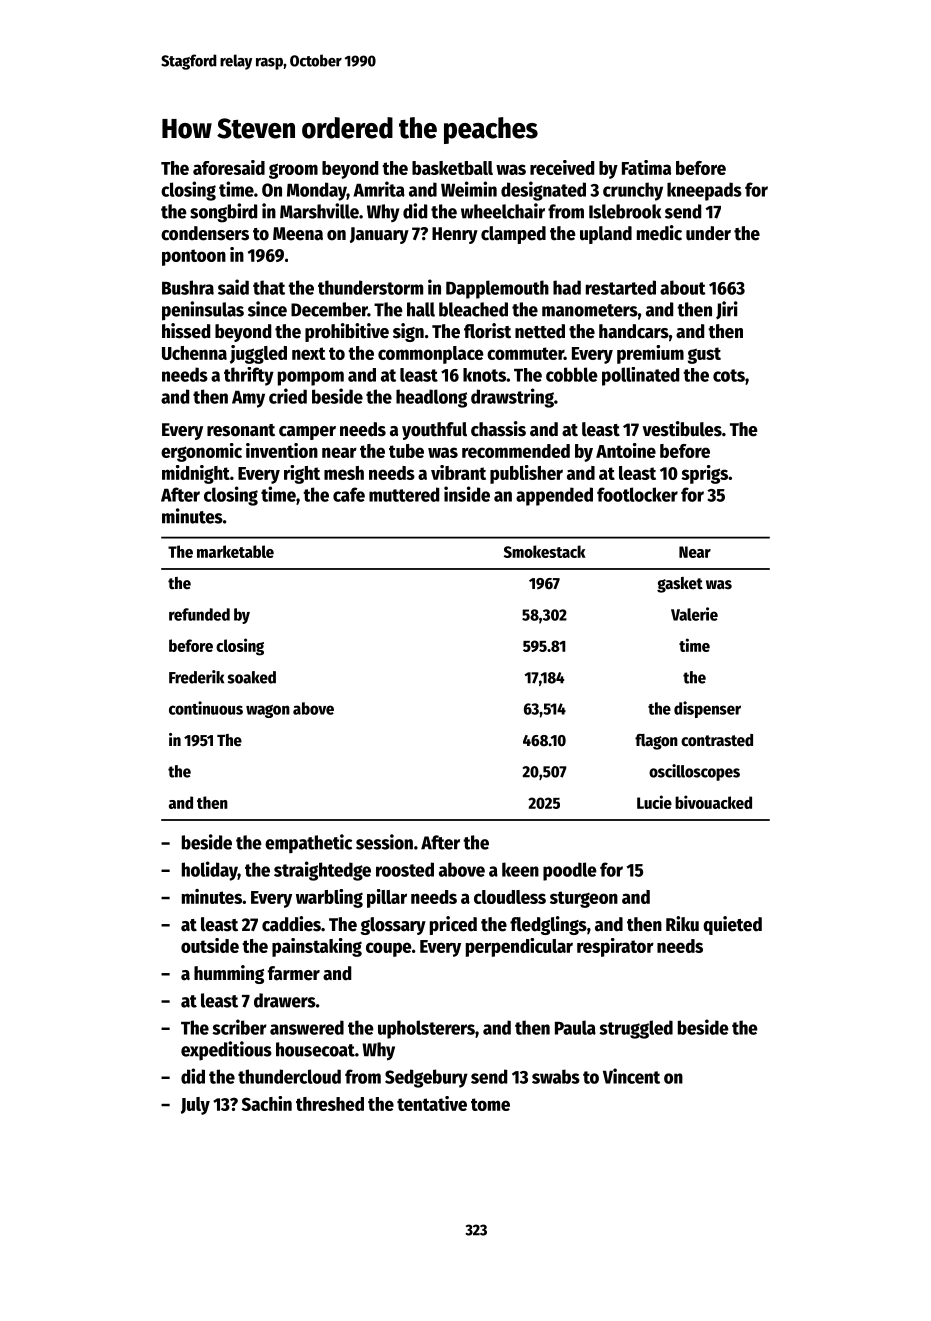 This screenshot has height=1321, width=931. What do you see at coordinates (196, 677) in the screenshot?
I see `Frederik` at bounding box center [196, 677].
